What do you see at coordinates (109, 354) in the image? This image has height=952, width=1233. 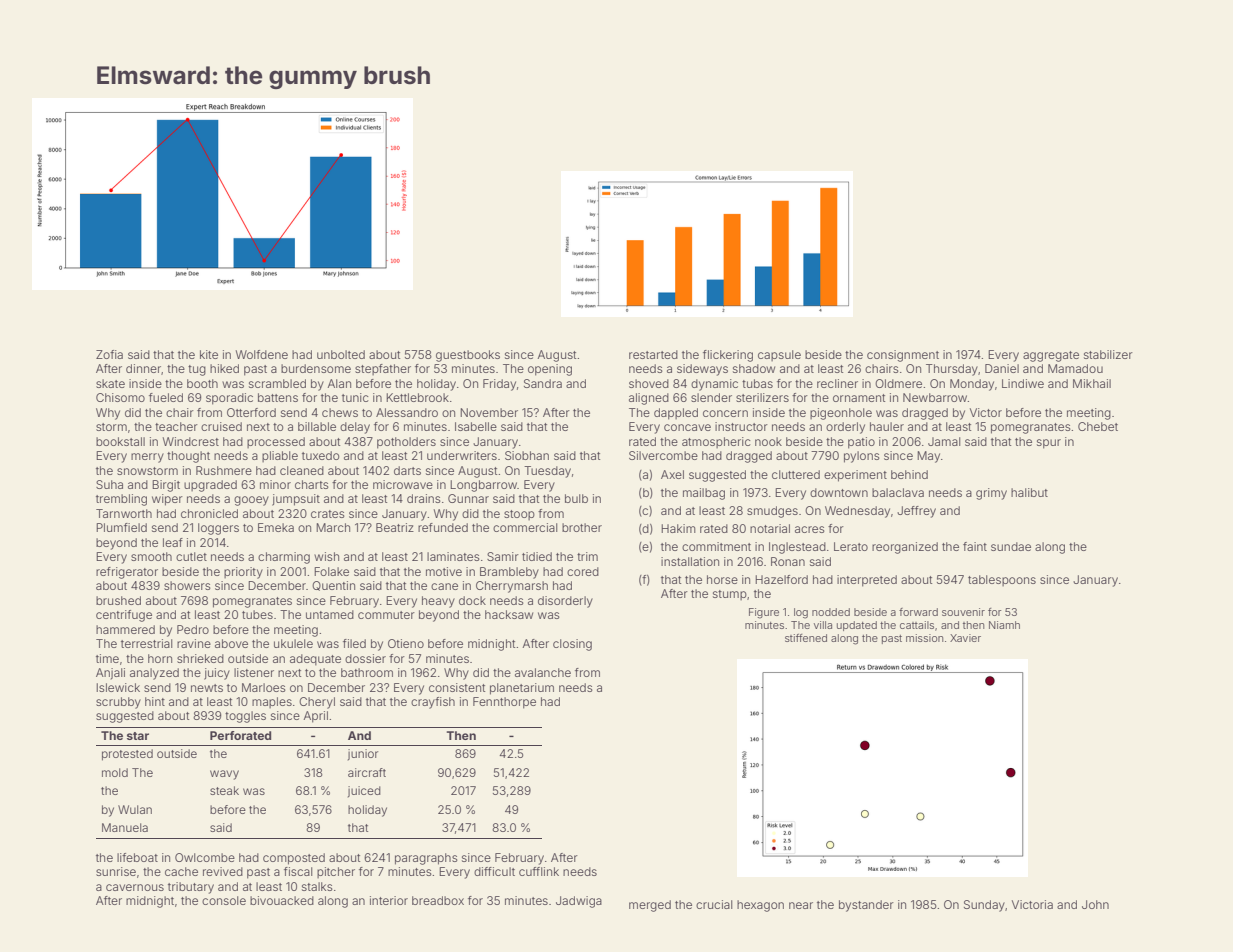 I see `Zofia` at bounding box center [109, 354].
